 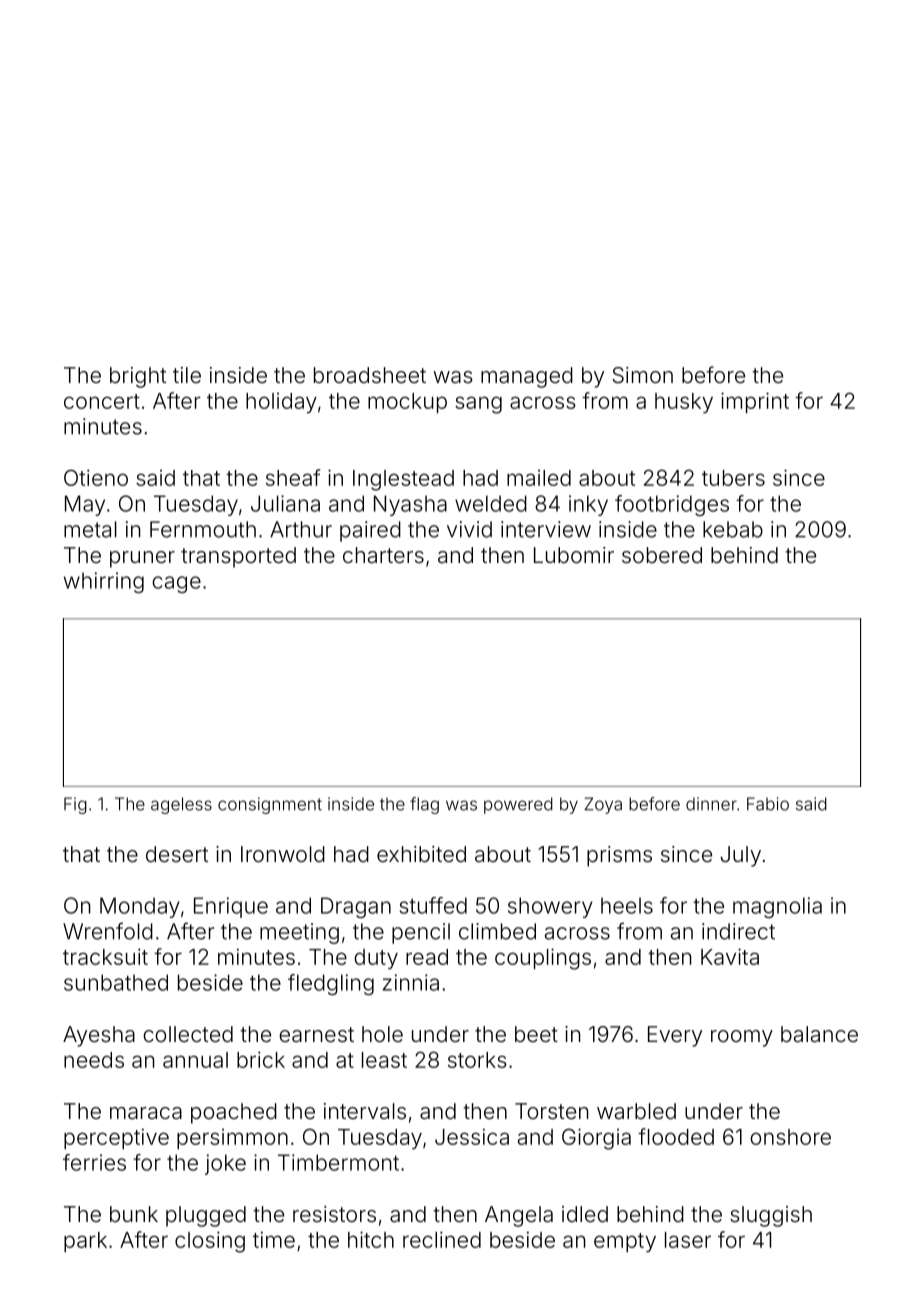 I want to click on Simon, so click(x=642, y=375).
